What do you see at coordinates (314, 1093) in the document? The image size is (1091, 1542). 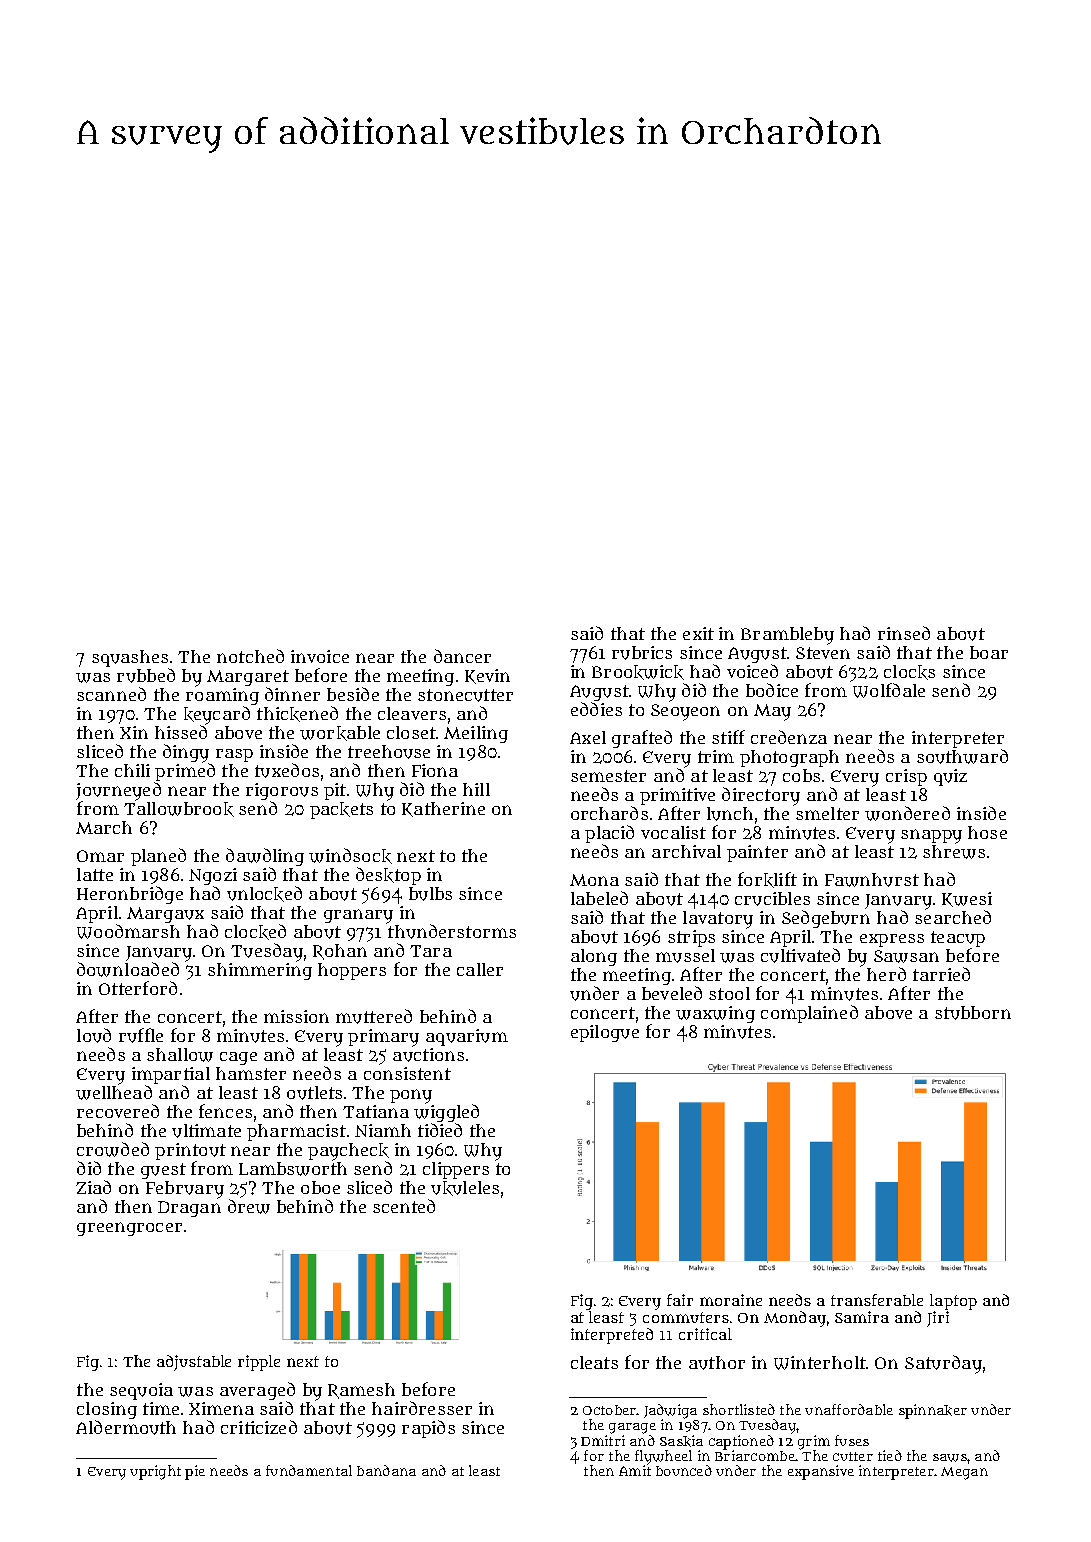 I see `outlets` at bounding box center [314, 1093].
